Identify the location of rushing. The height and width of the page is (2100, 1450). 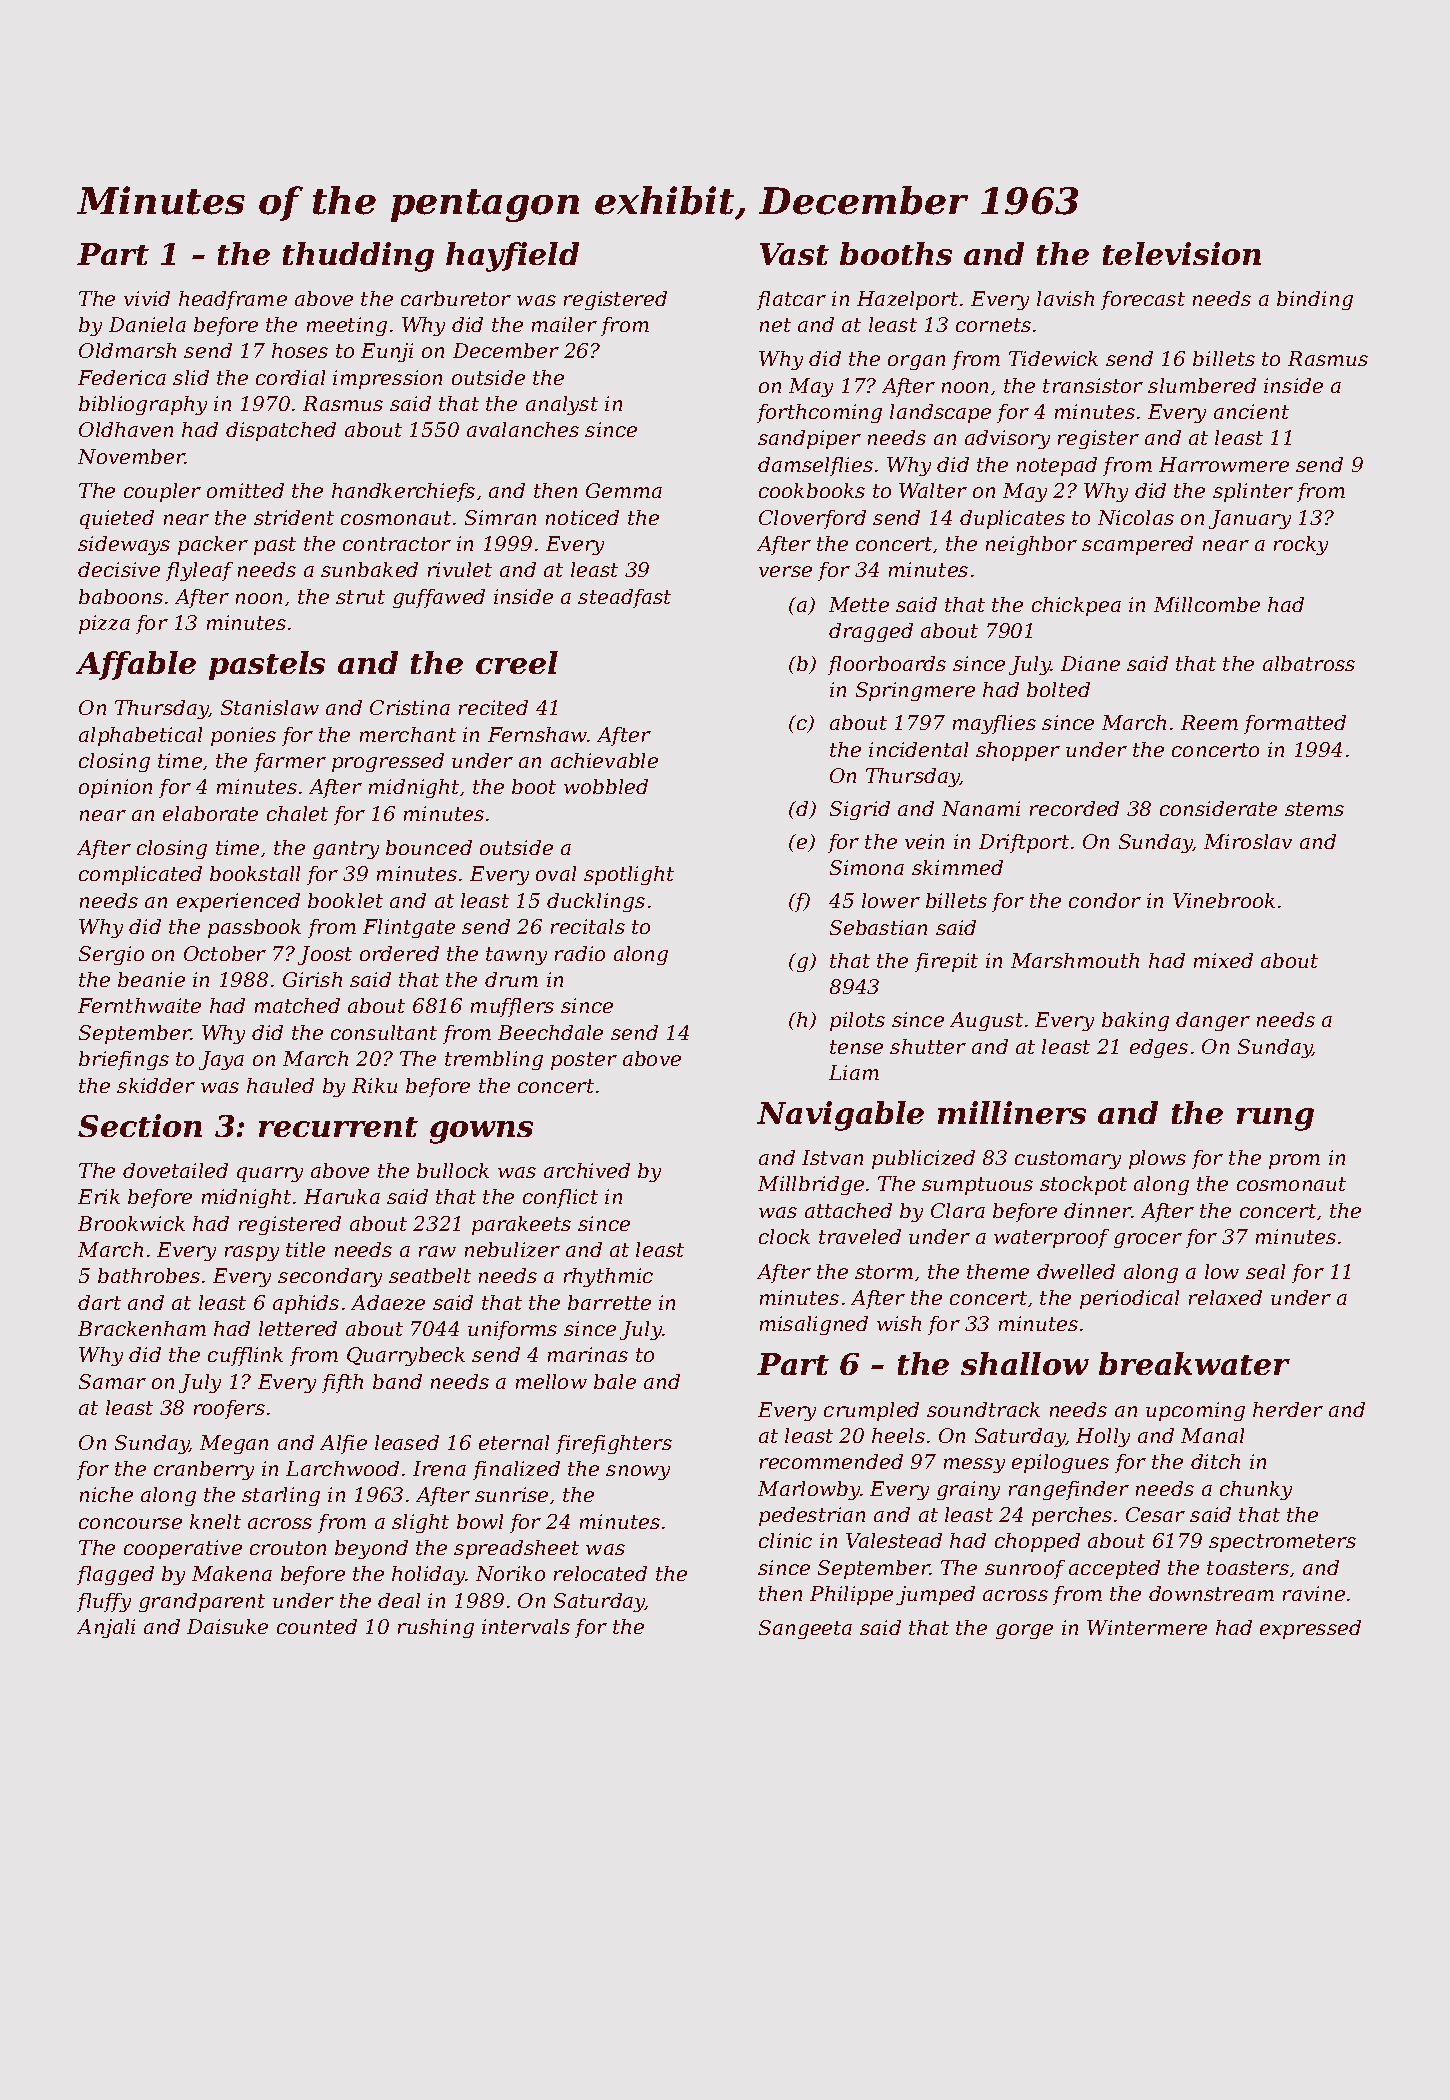
(436, 1628).
